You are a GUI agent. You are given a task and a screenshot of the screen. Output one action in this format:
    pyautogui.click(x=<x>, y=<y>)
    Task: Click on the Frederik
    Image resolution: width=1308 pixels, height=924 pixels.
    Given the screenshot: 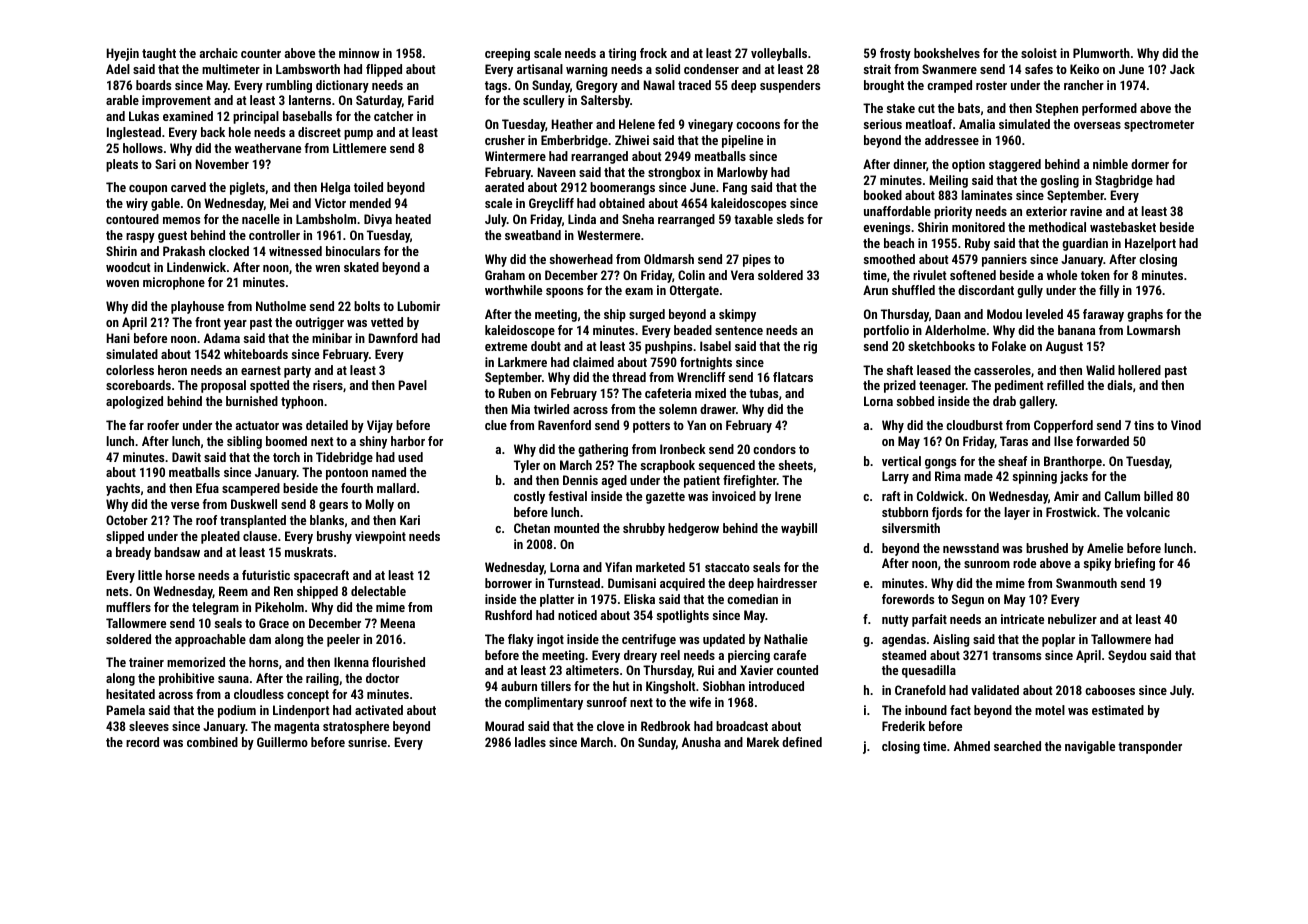 What is the action you would take?
    pyautogui.click(x=903, y=726)
